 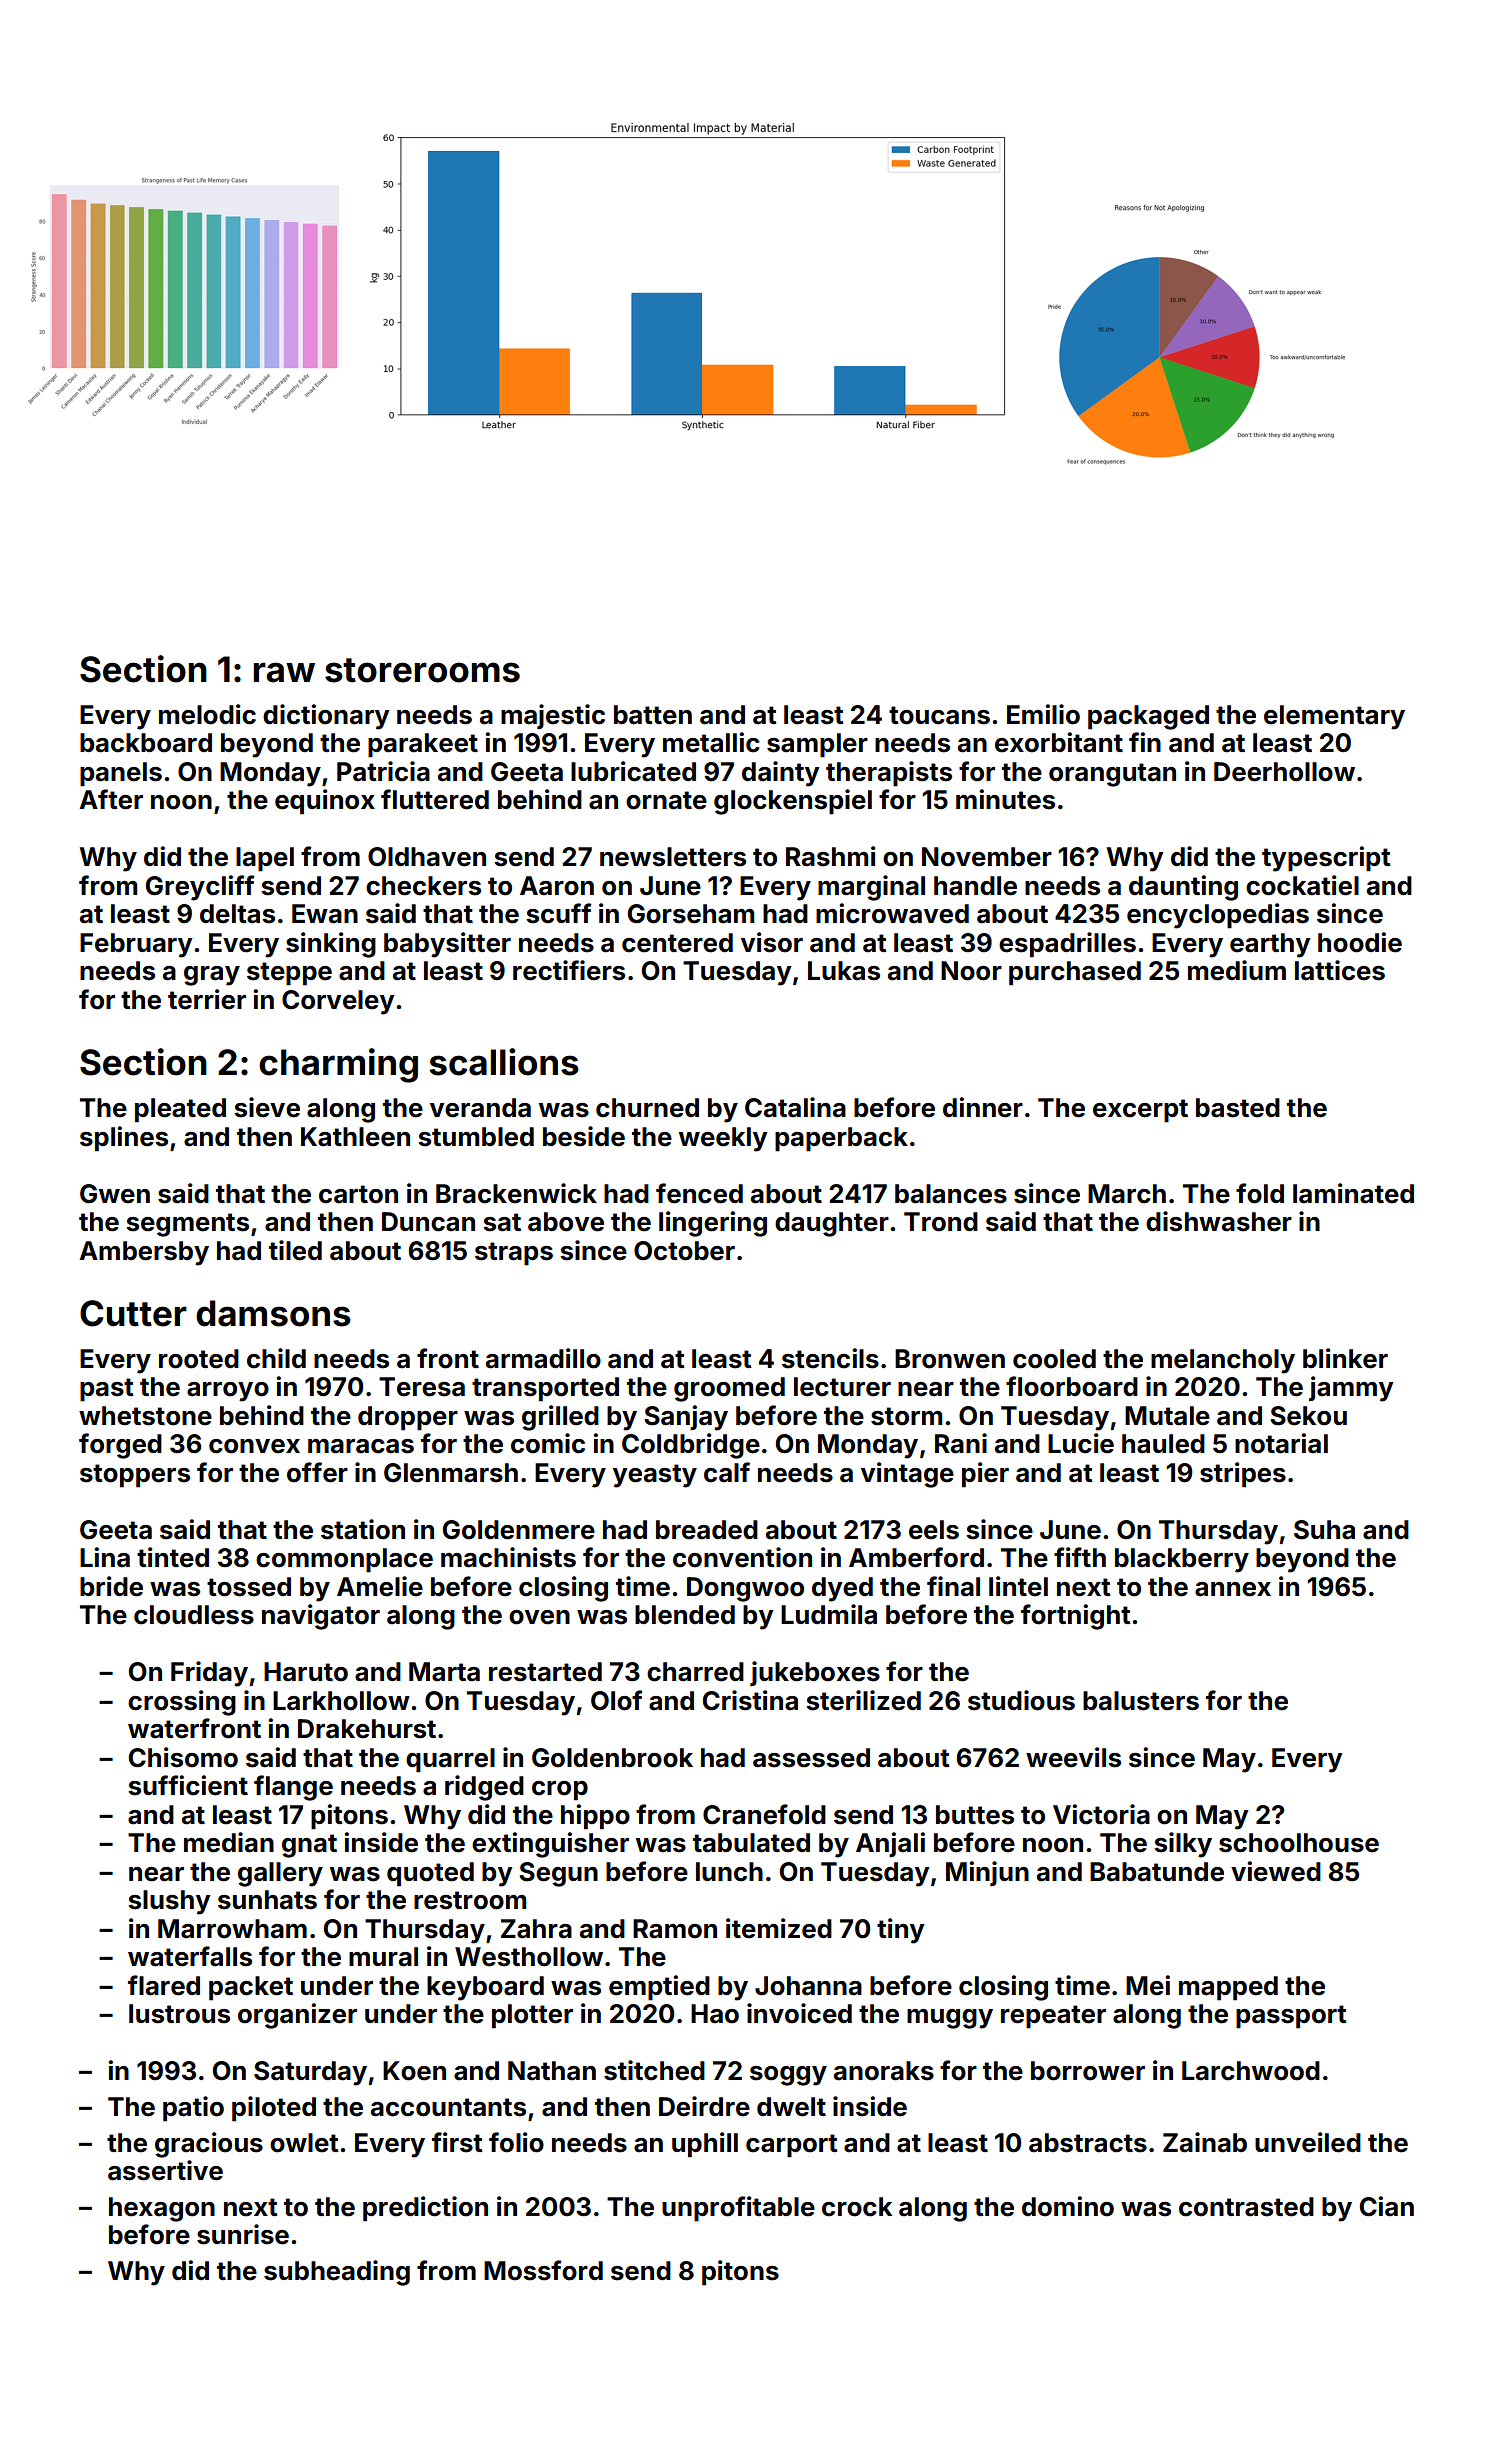 I want to click on mural, so click(x=383, y=1957).
